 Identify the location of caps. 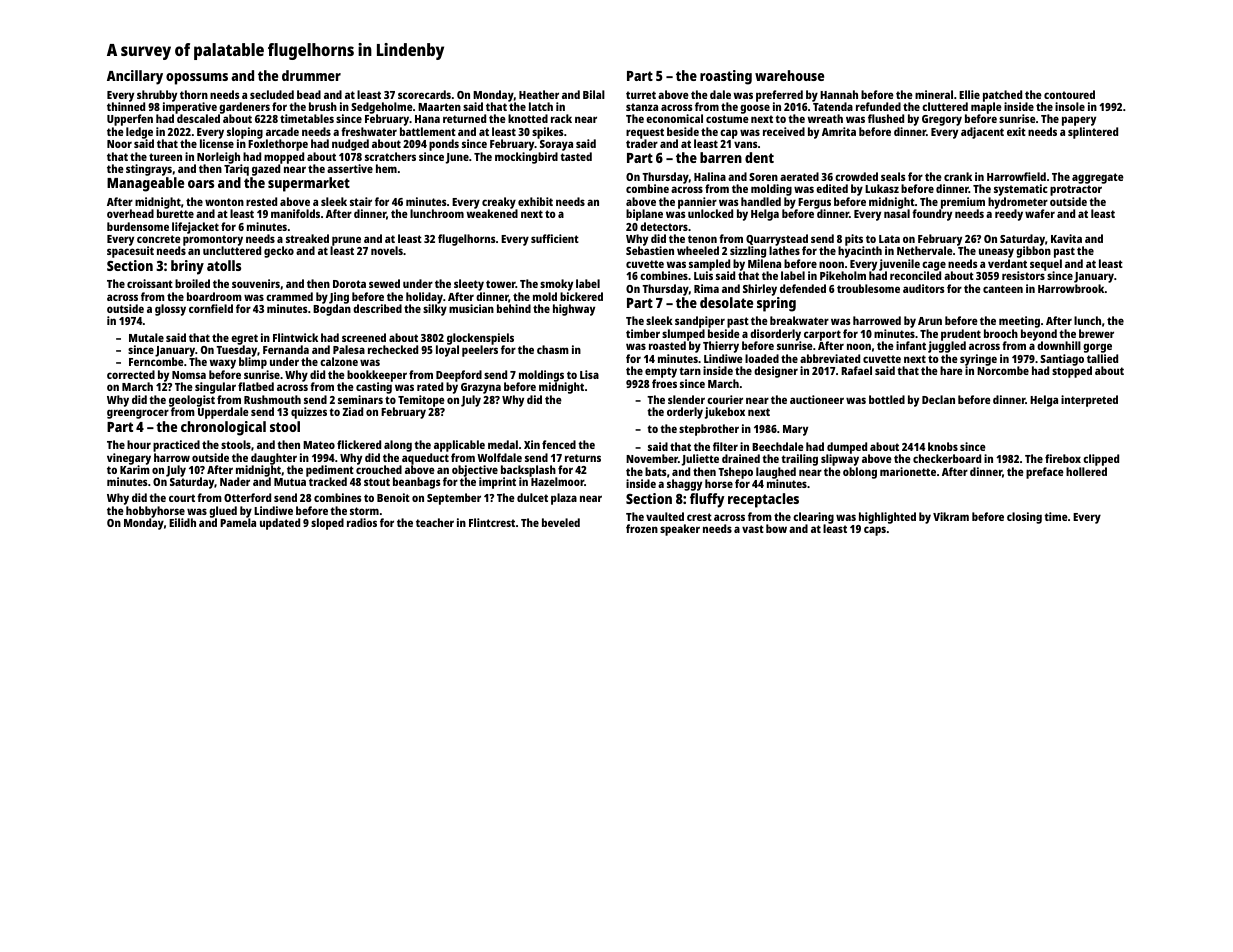
(875, 531).
